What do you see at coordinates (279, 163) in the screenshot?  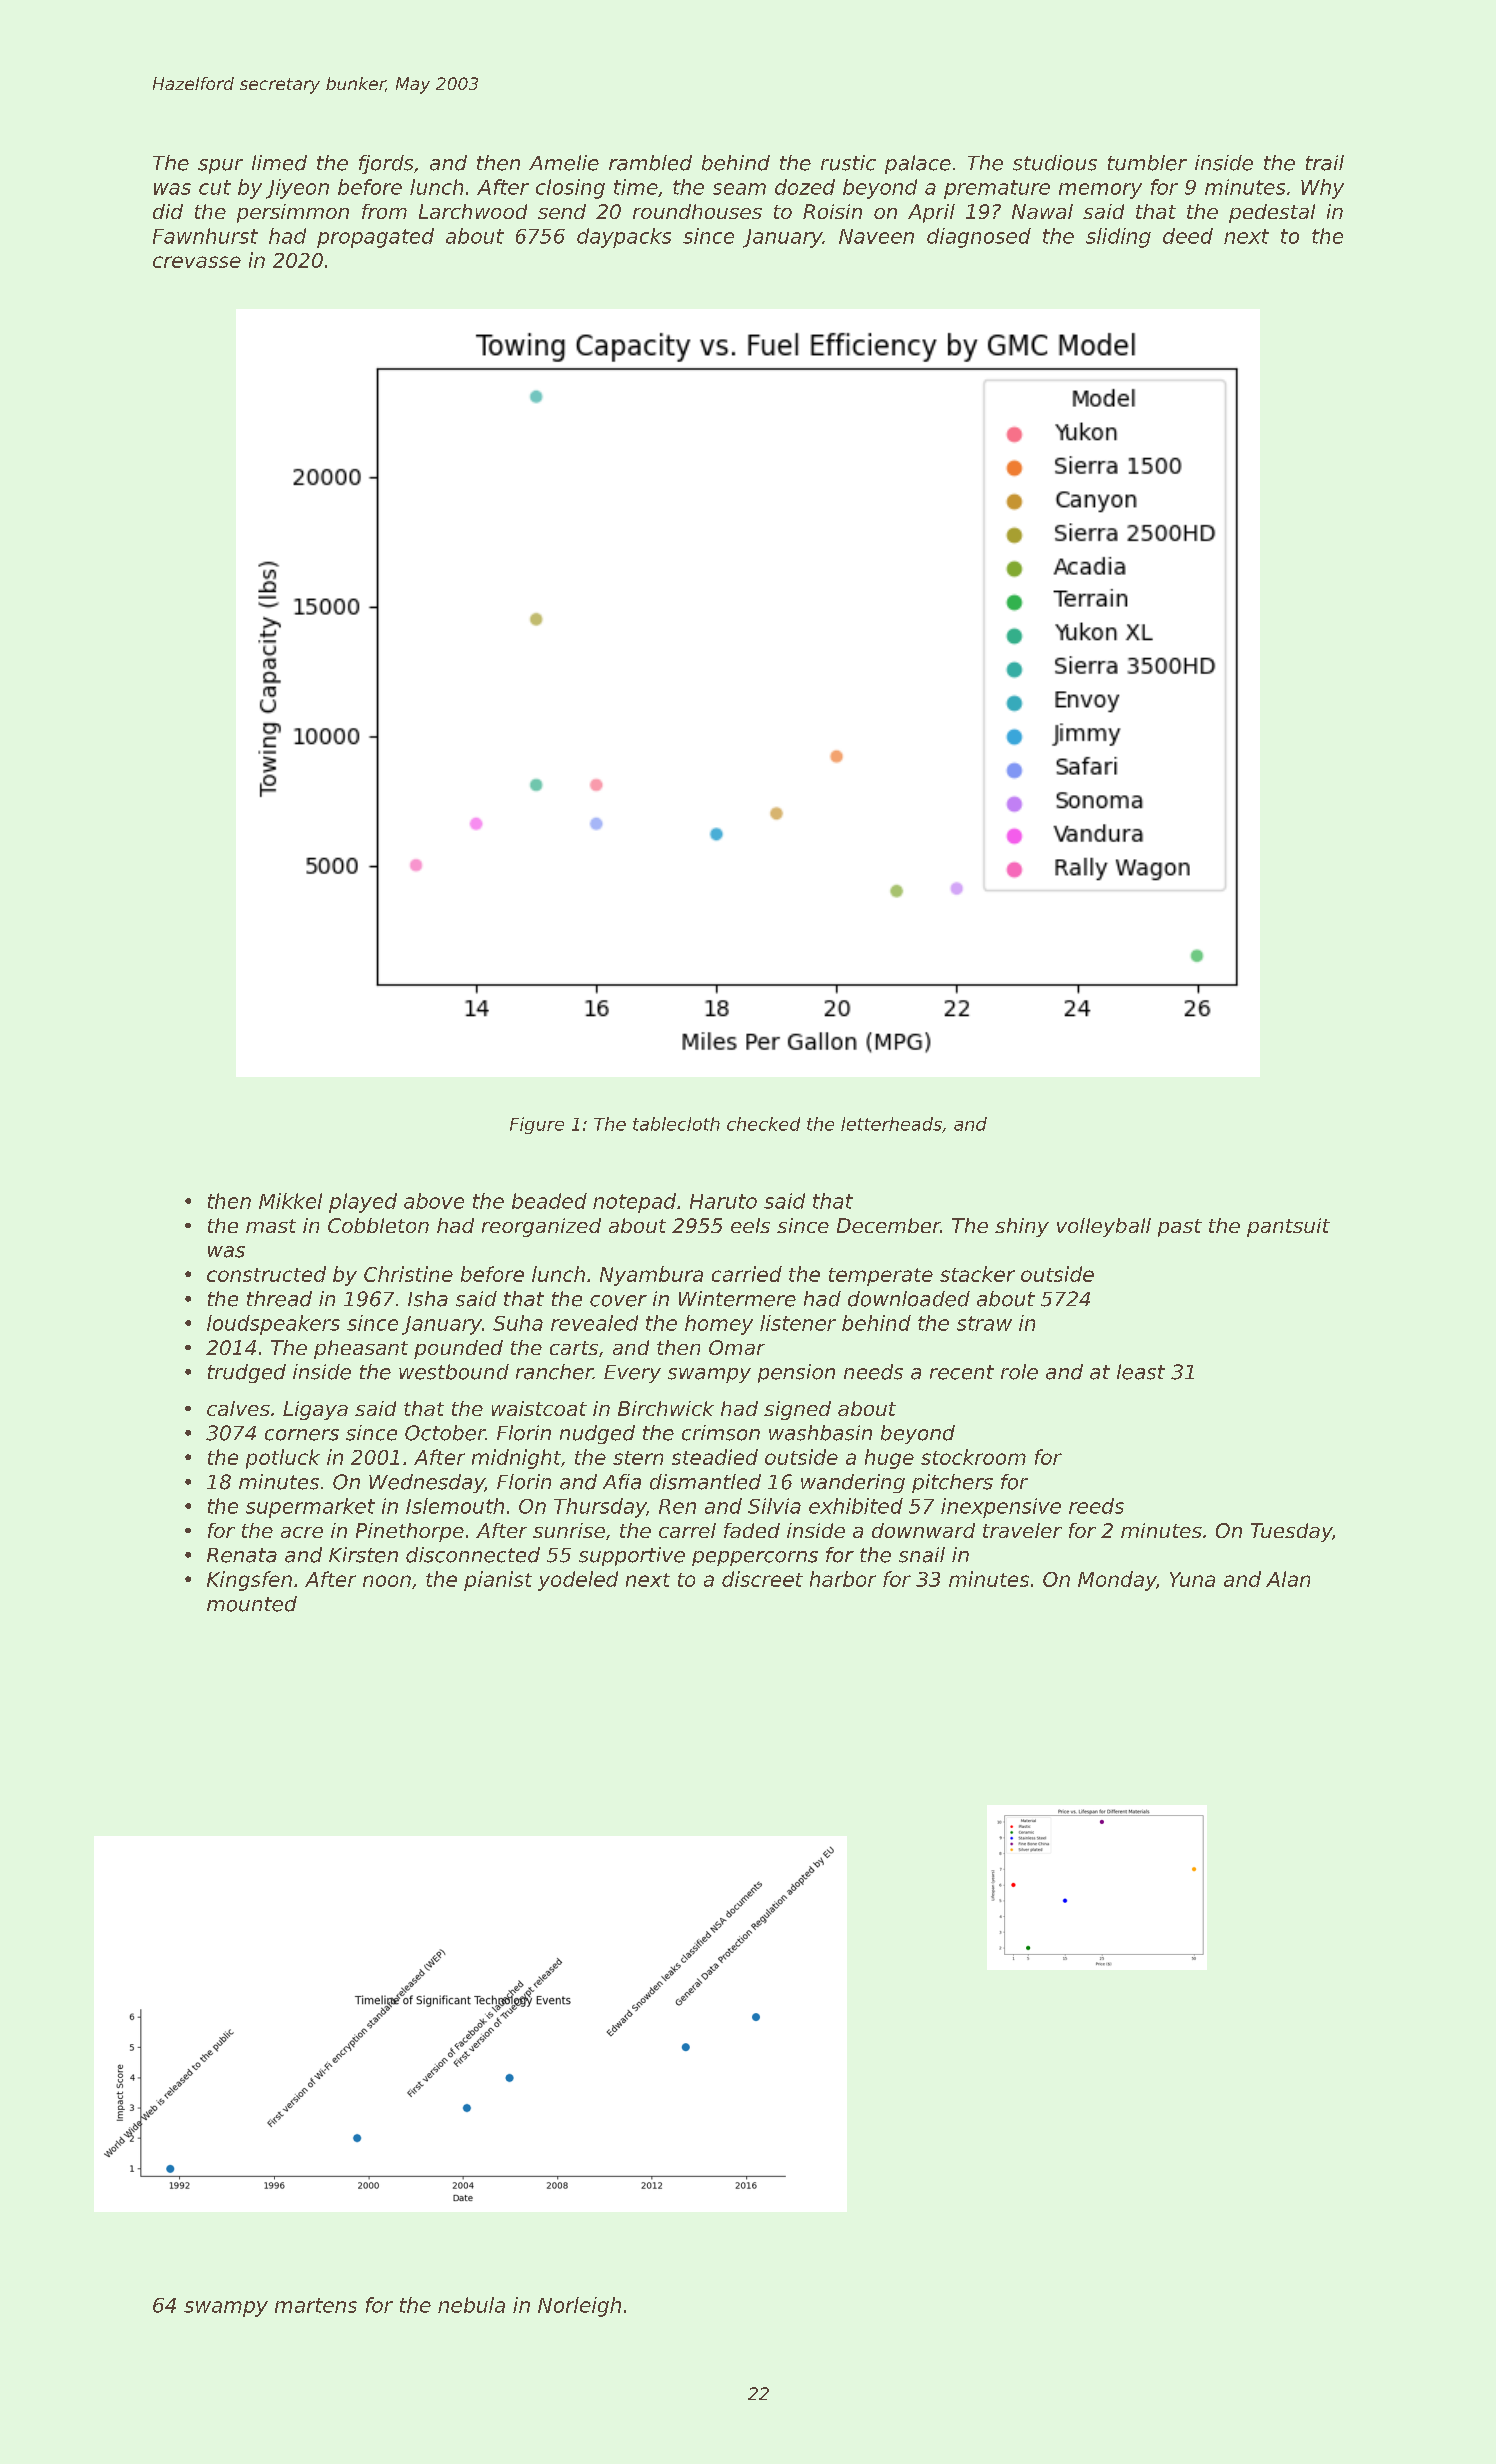 I see `limed` at bounding box center [279, 163].
